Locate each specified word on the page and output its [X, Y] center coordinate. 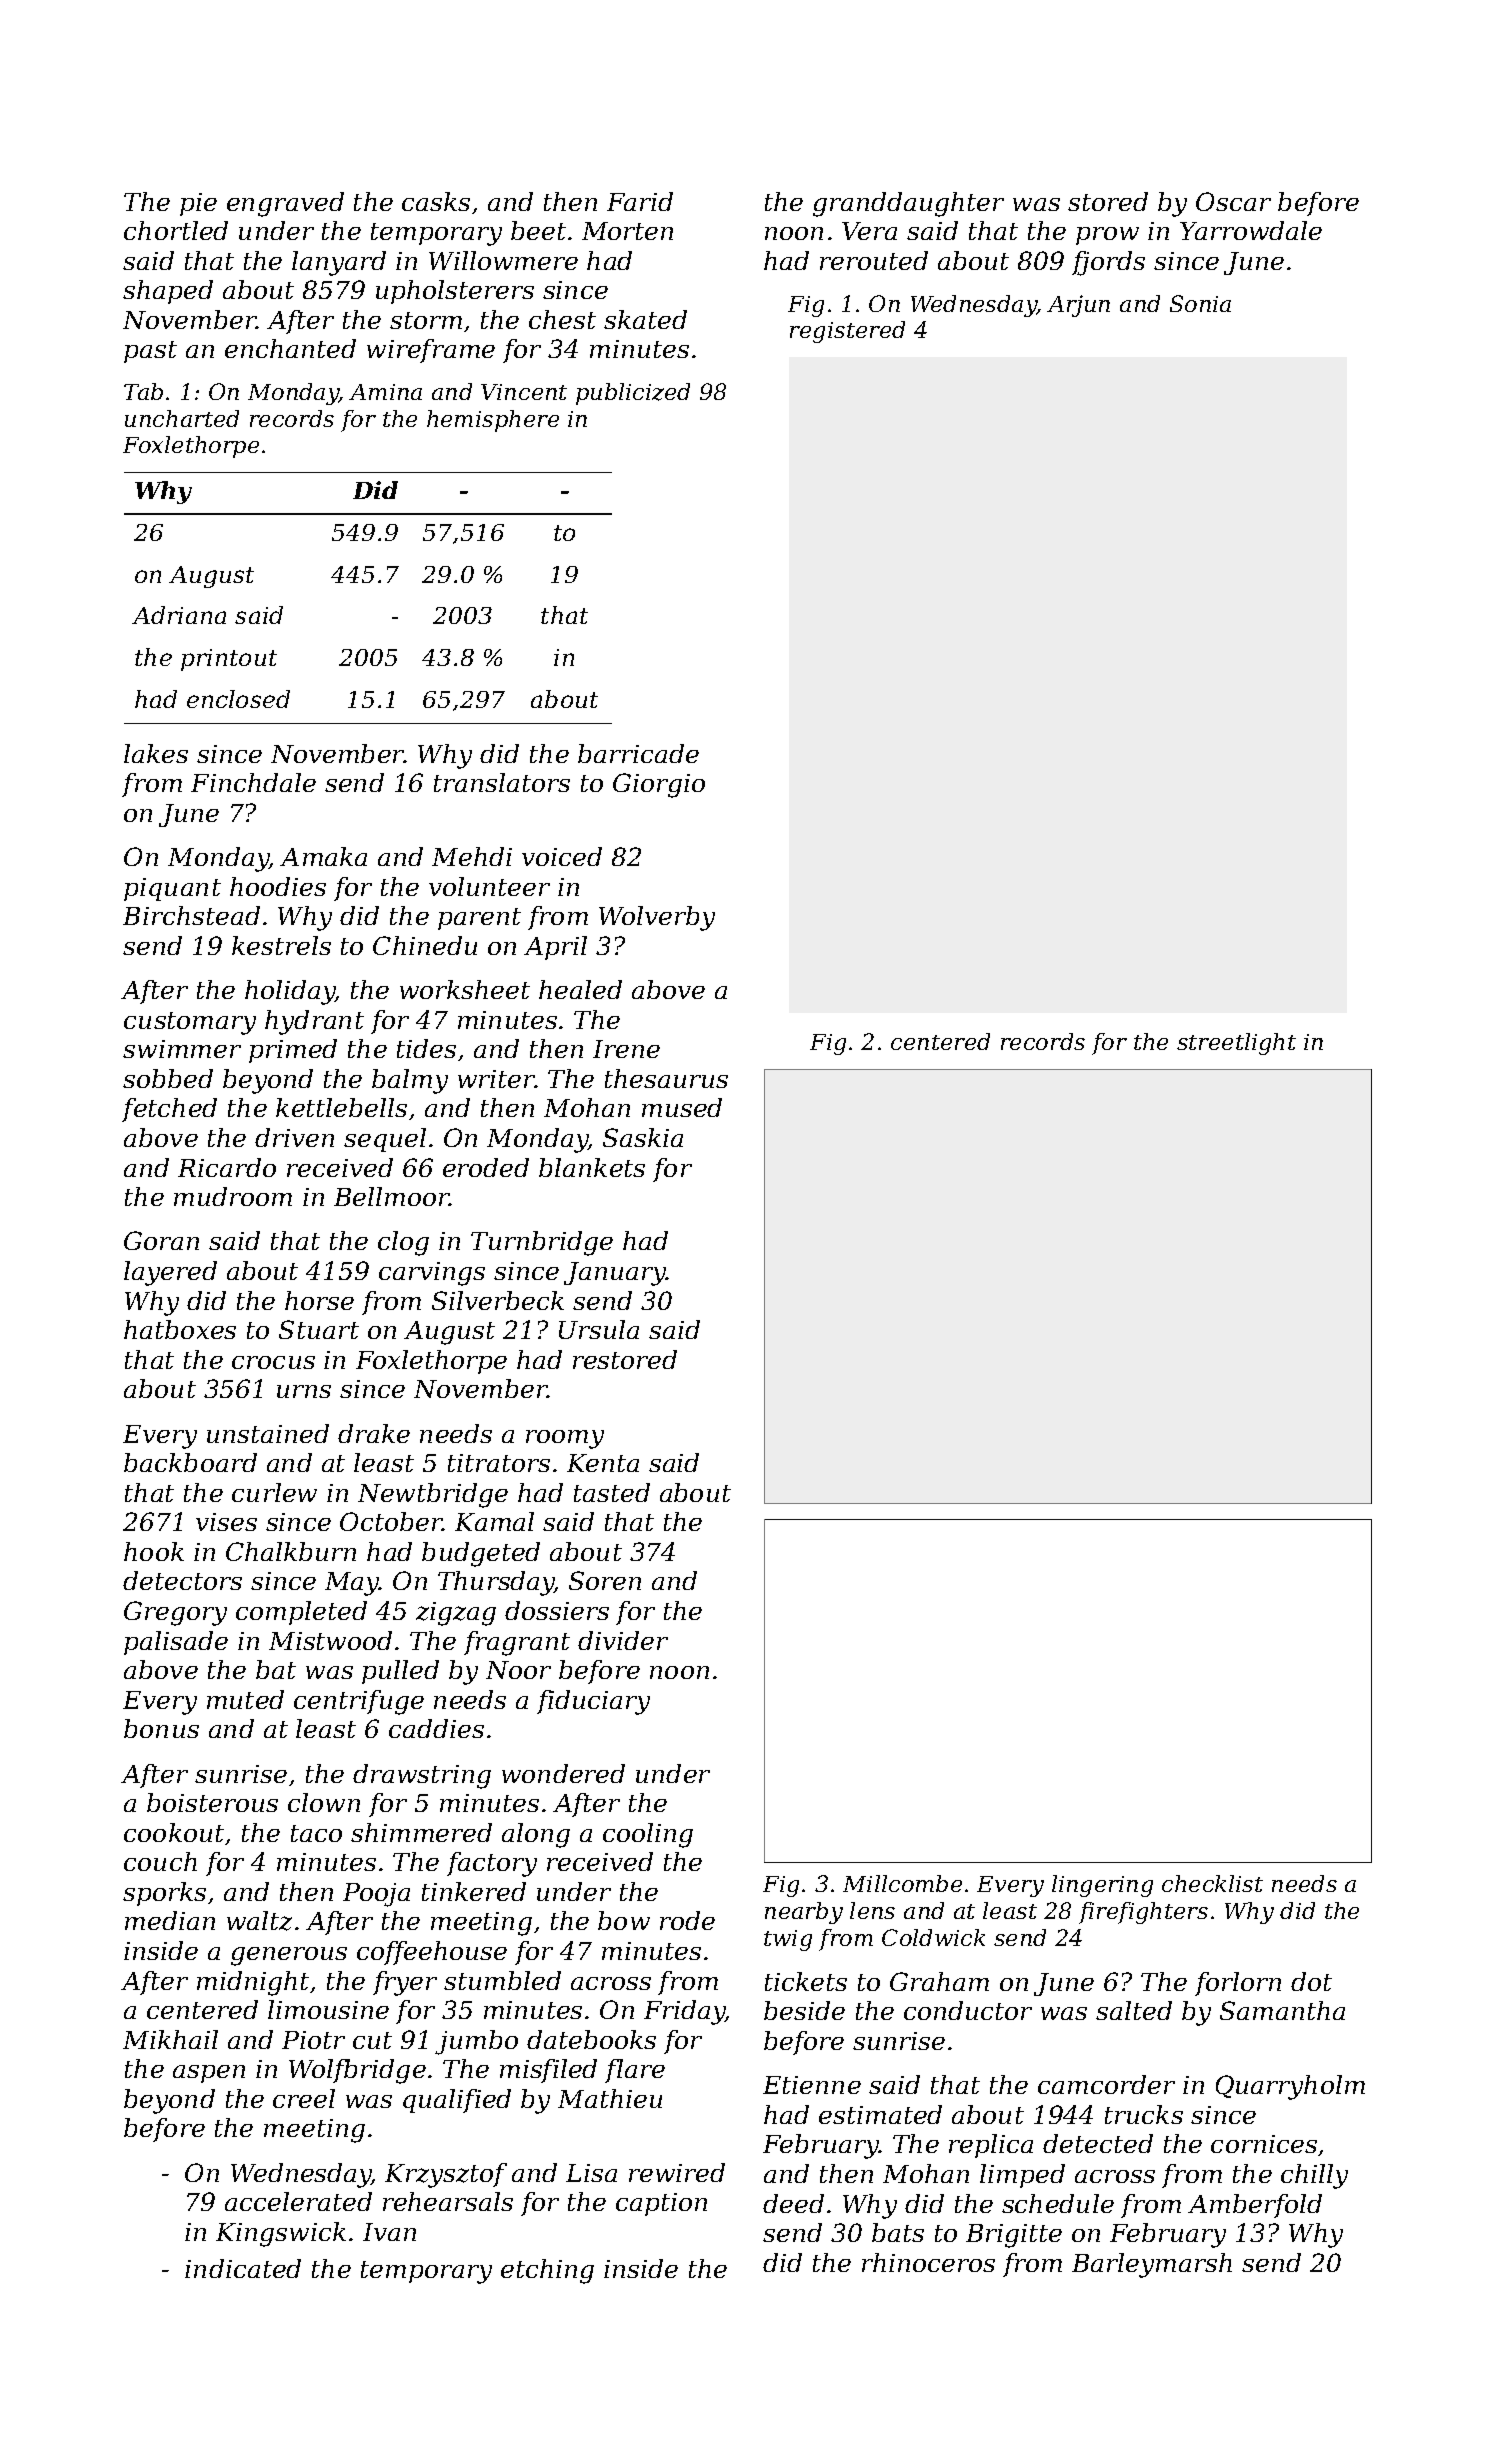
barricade [638, 753]
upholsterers [455, 292]
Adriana [179, 615]
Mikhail [170, 2039]
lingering [1102, 1886]
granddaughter [908, 204]
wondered [563, 1773]
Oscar [1233, 201]
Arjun [1078, 306]
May [352, 1584]
